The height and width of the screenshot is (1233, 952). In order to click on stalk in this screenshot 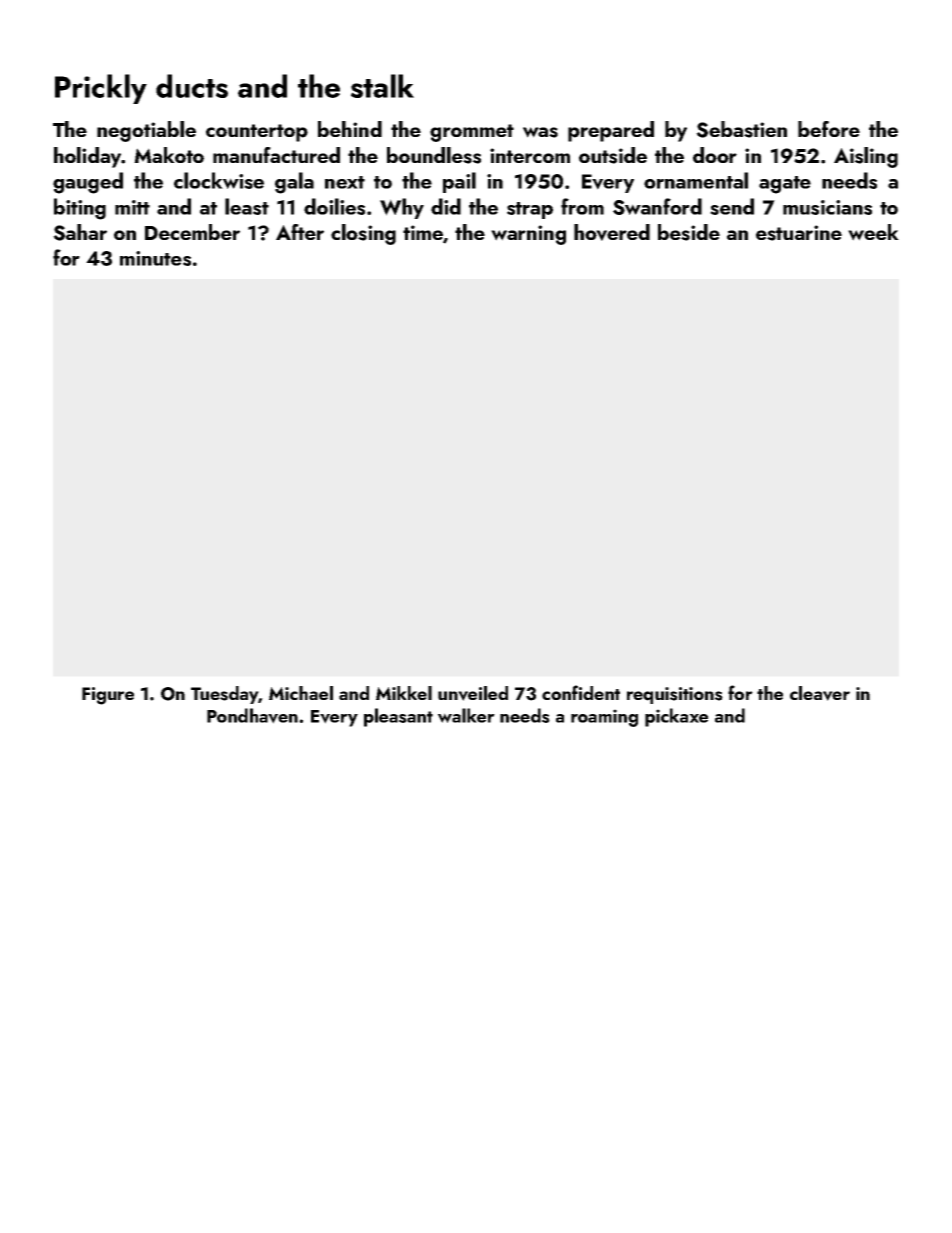, I will do `click(382, 86)`.
